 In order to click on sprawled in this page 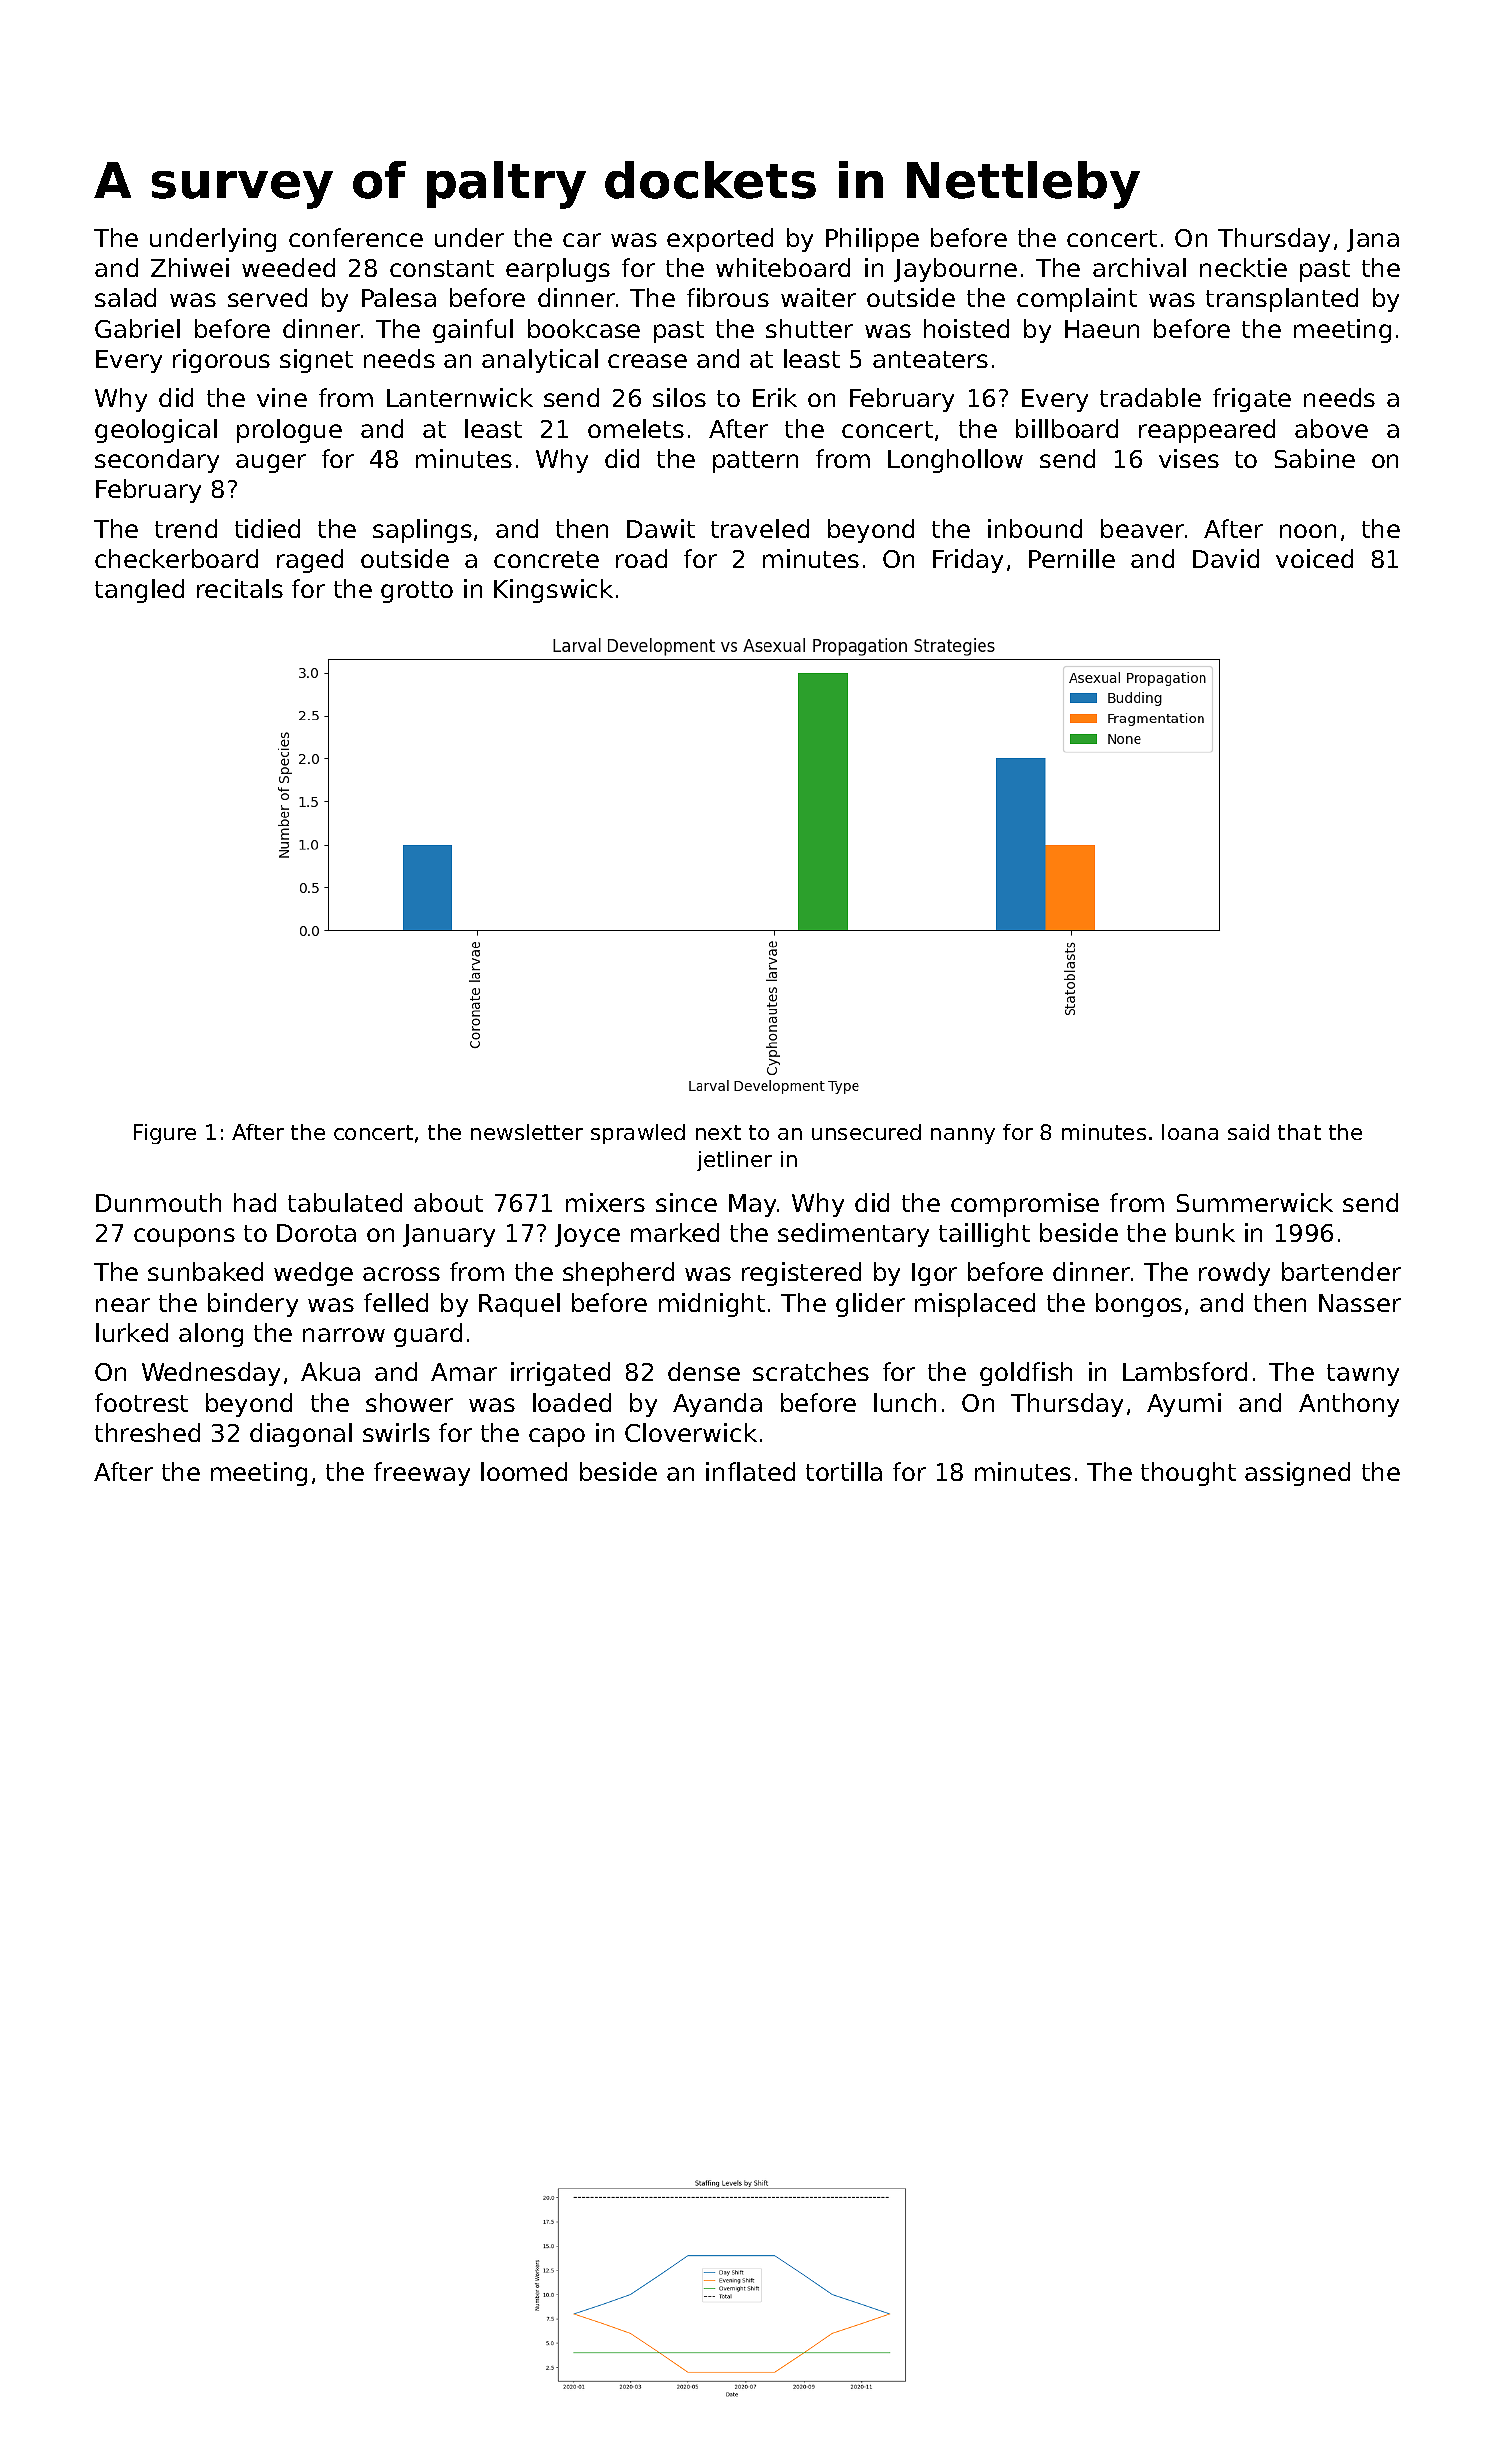, I will do `click(638, 1134)`.
